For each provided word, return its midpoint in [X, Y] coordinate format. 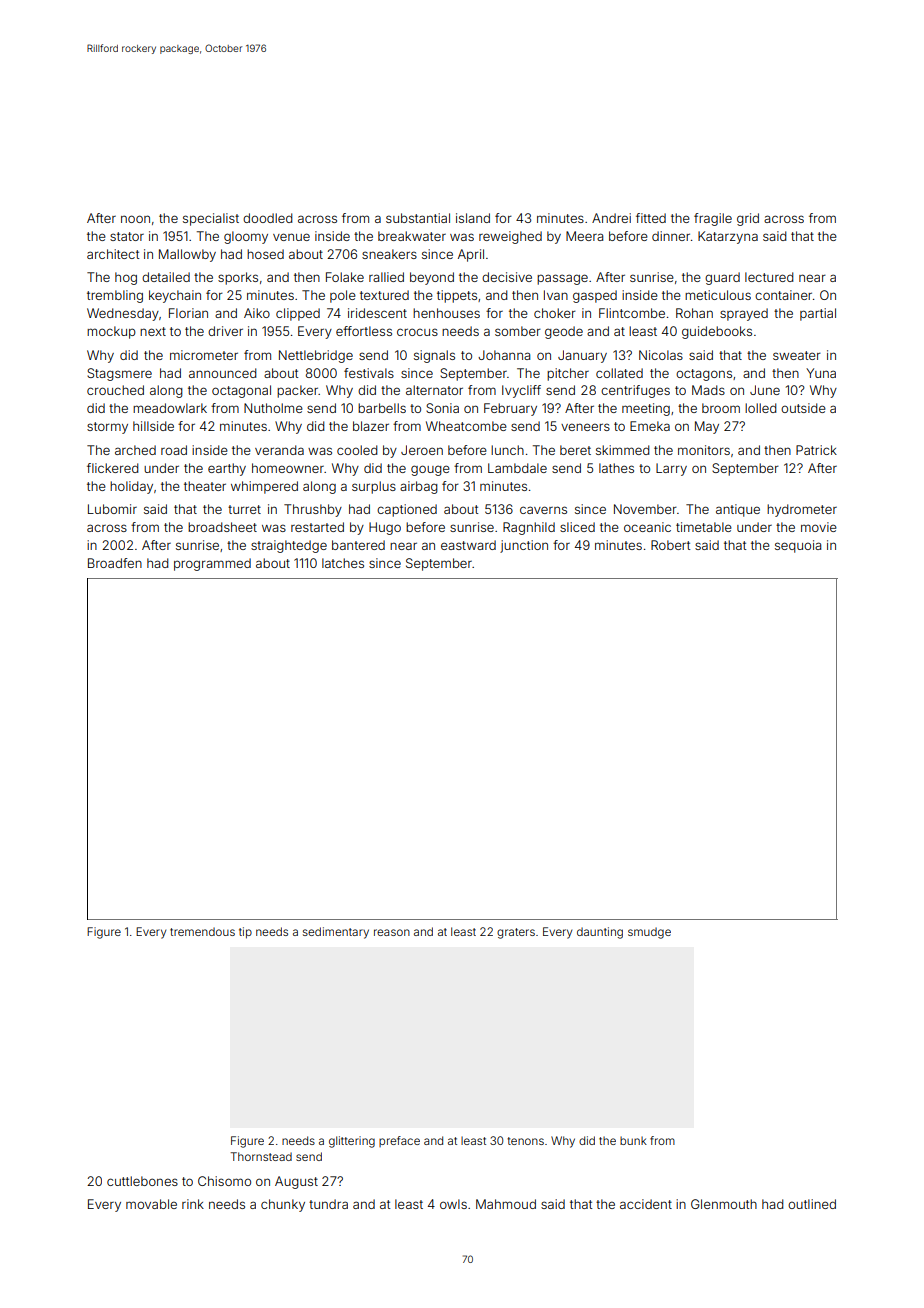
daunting [600, 933]
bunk [633, 1140]
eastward [468, 545]
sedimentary [336, 933]
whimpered [264, 487]
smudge [649, 933]
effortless [364, 331]
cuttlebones [142, 1181]
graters [516, 933]
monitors [704, 450]
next [153, 331]
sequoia [798, 546]
